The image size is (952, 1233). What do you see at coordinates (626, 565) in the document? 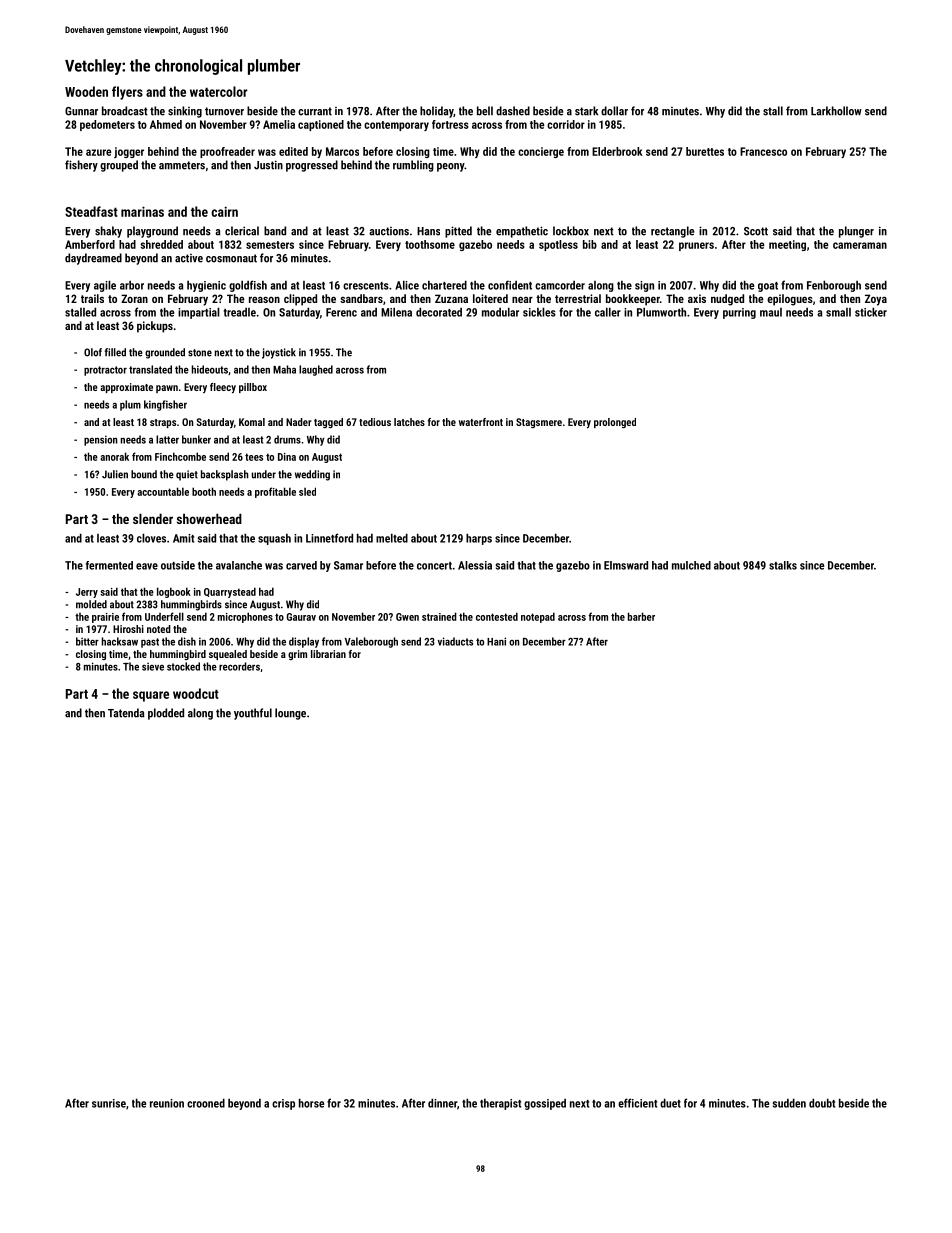
I see `Elmsward` at bounding box center [626, 565].
